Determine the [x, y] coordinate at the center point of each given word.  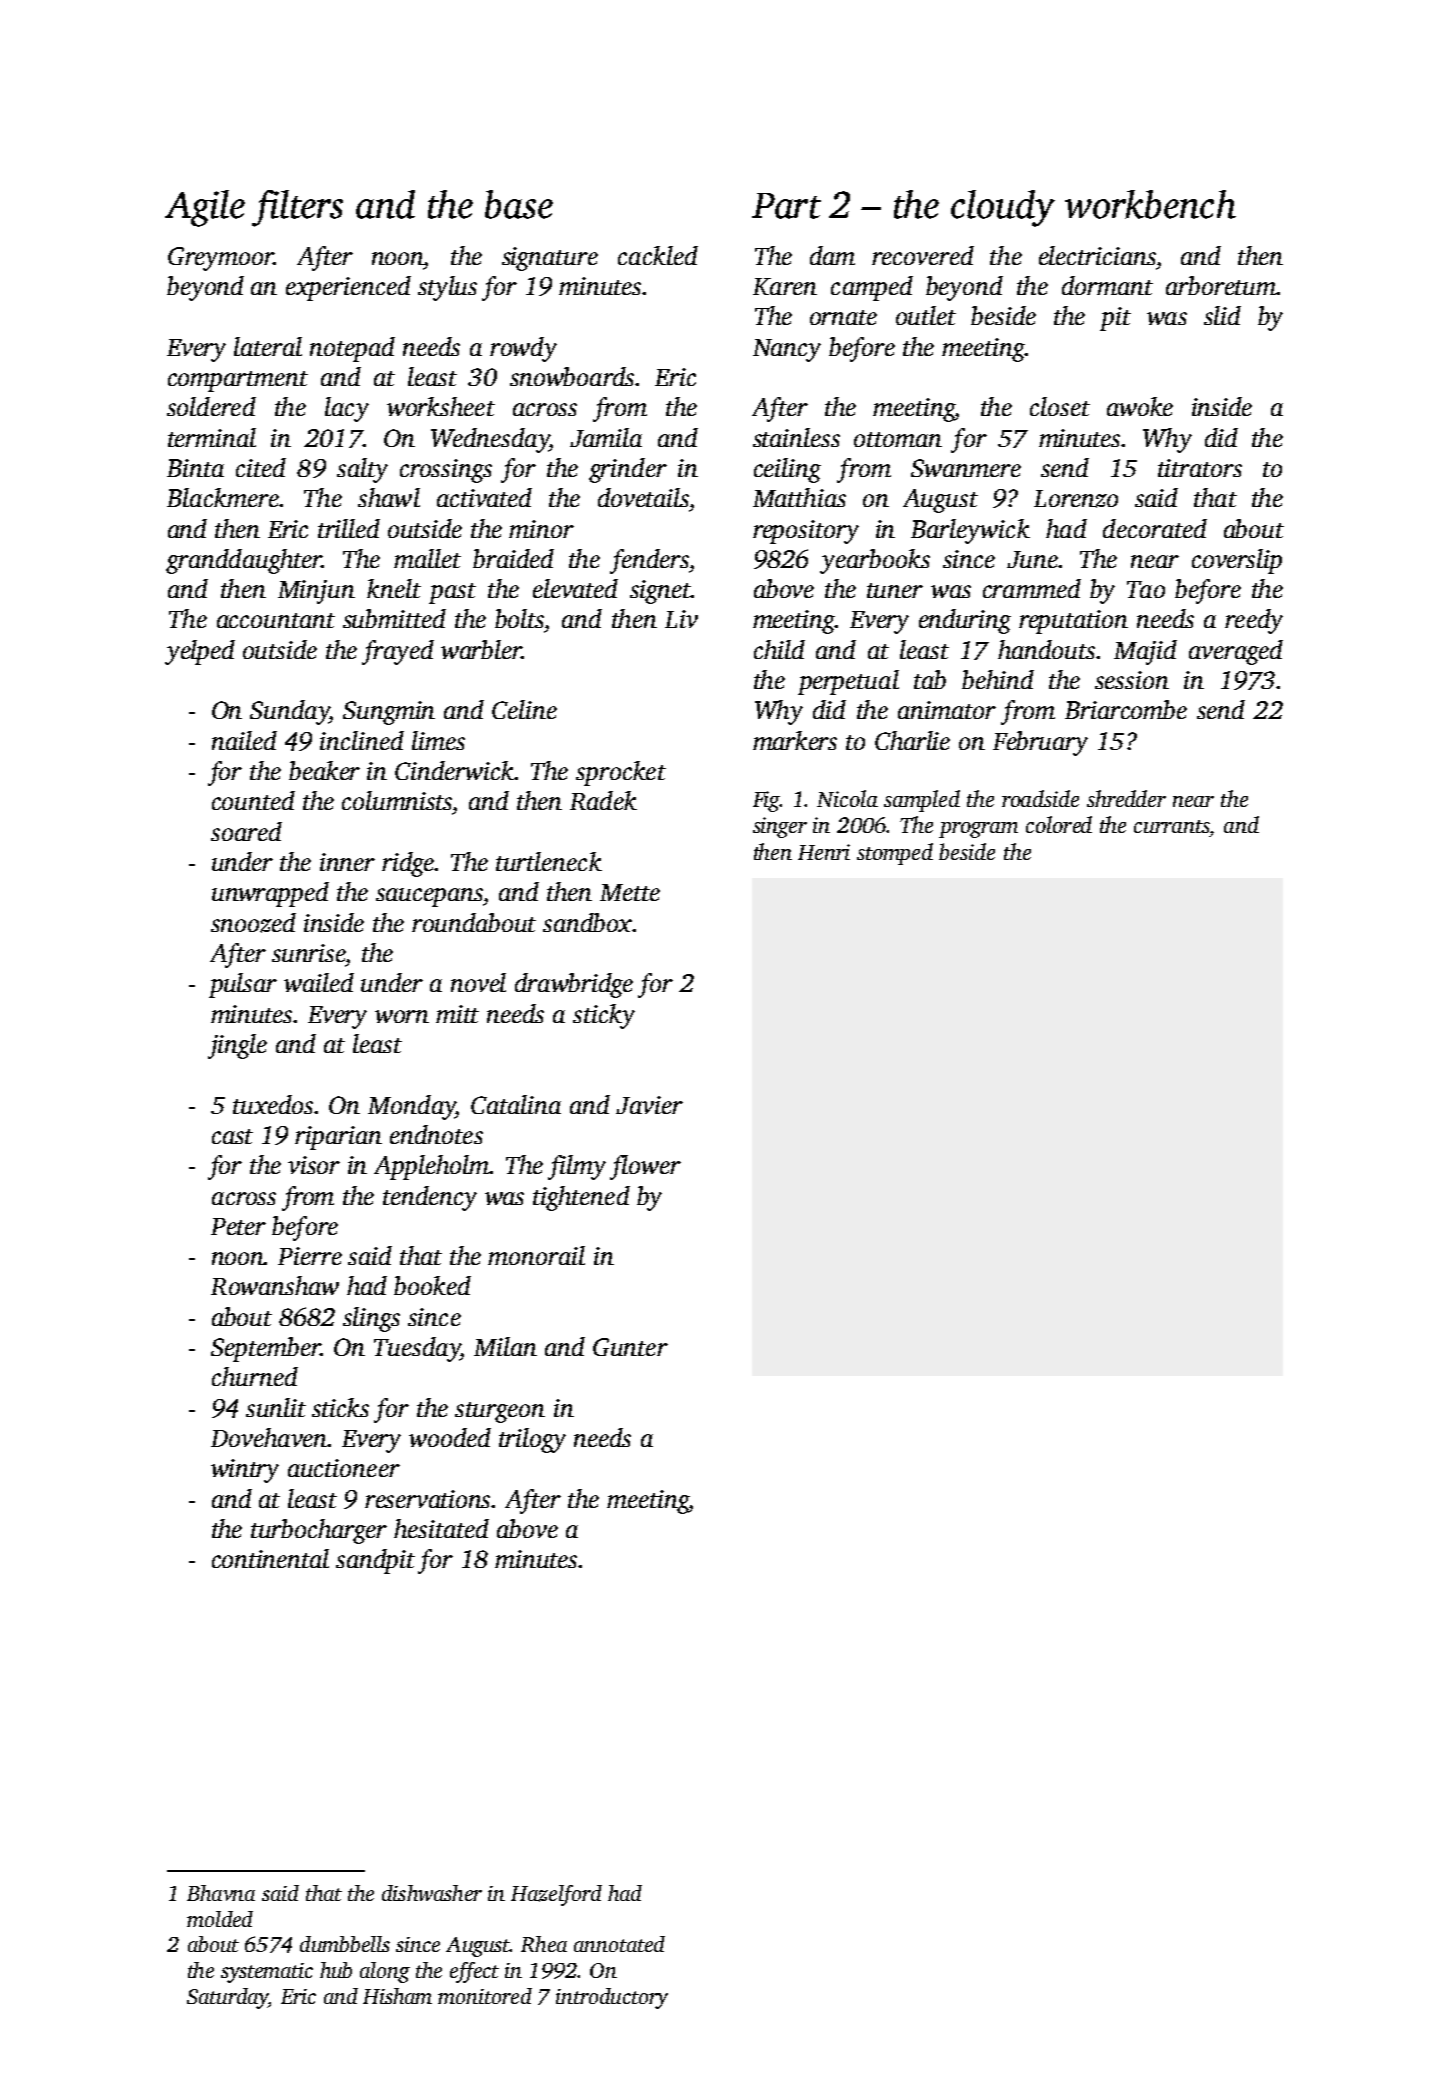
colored [1059, 824]
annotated [619, 1944]
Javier [649, 1105]
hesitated [441, 1528]
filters [297, 208]
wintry [245, 1471]
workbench [1150, 204]
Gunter [630, 1347]
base [519, 204]
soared [246, 831]
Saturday [227, 1998]
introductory [612, 1998]
